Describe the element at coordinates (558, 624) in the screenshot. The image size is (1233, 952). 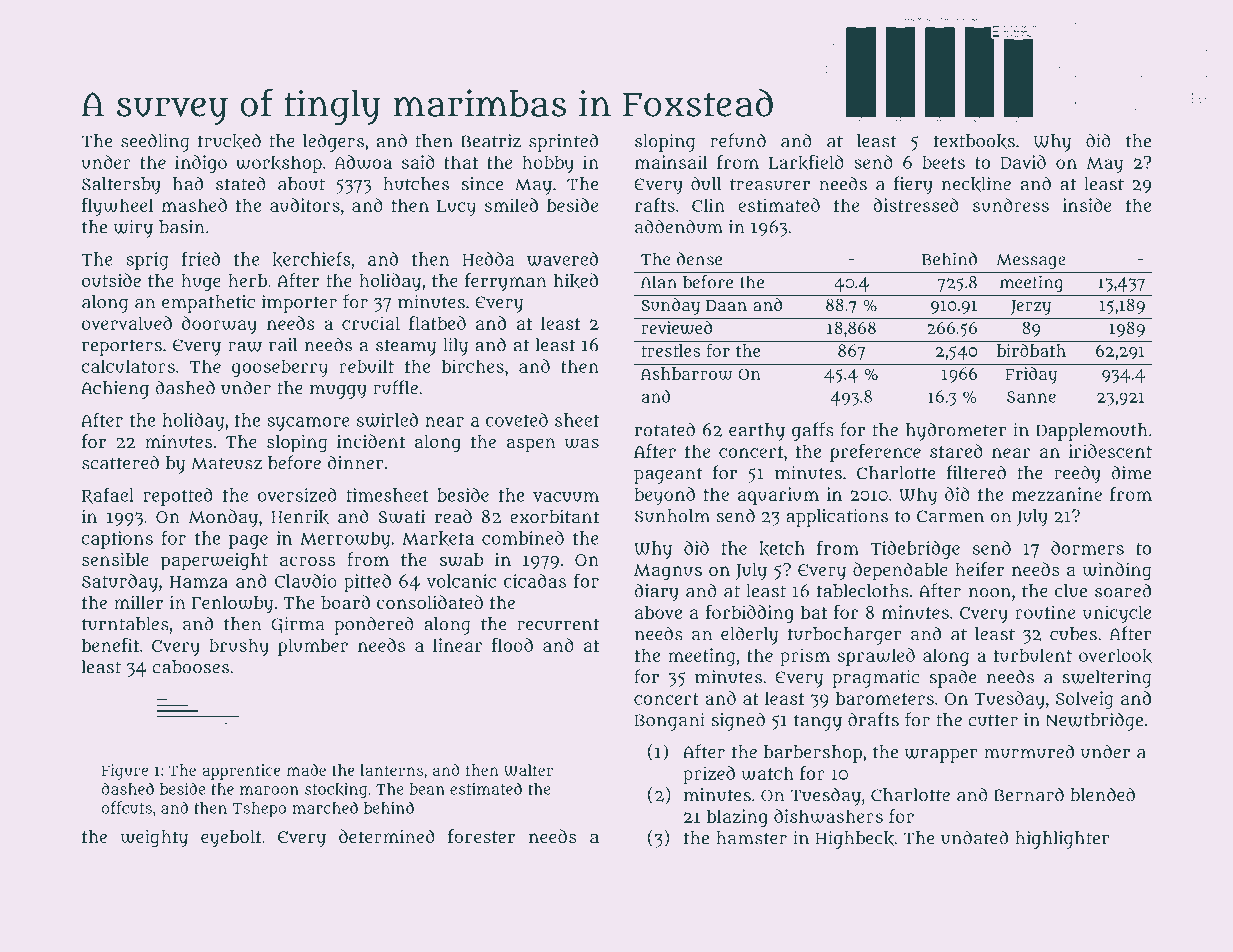
I see `recurrent` at that location.
